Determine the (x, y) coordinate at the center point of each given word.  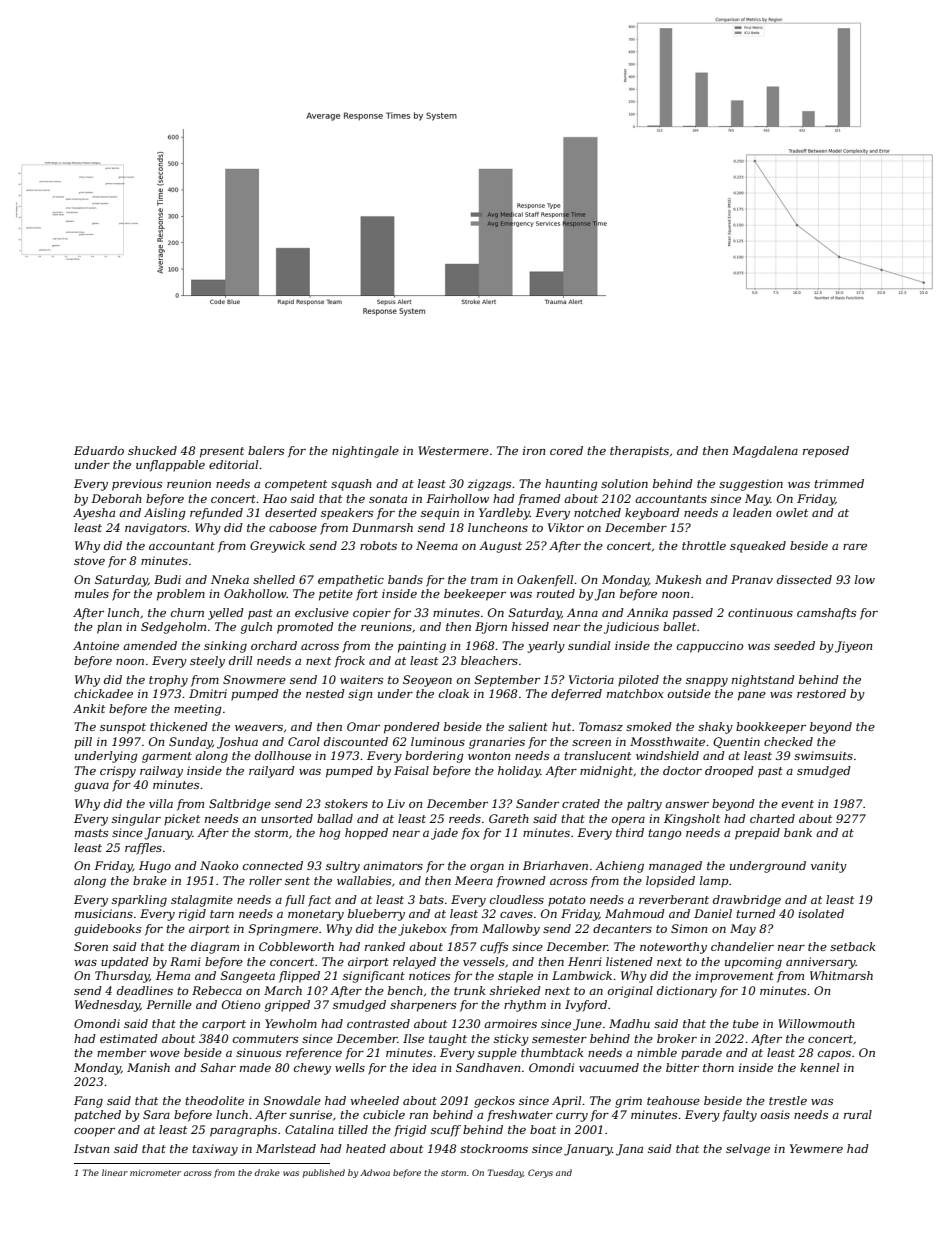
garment (167, 757)
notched (597, 512)
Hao (275, 498)
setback (852, 946)
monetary (316, 915)
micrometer (155, 1173)
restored (821, 693)
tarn (222, 914)
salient (528, 726)
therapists (639, 452)
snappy (707, 682)
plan (109, 628)
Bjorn (491, 628)
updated (125, 963)
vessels (484, 961)
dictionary (687, 992)
